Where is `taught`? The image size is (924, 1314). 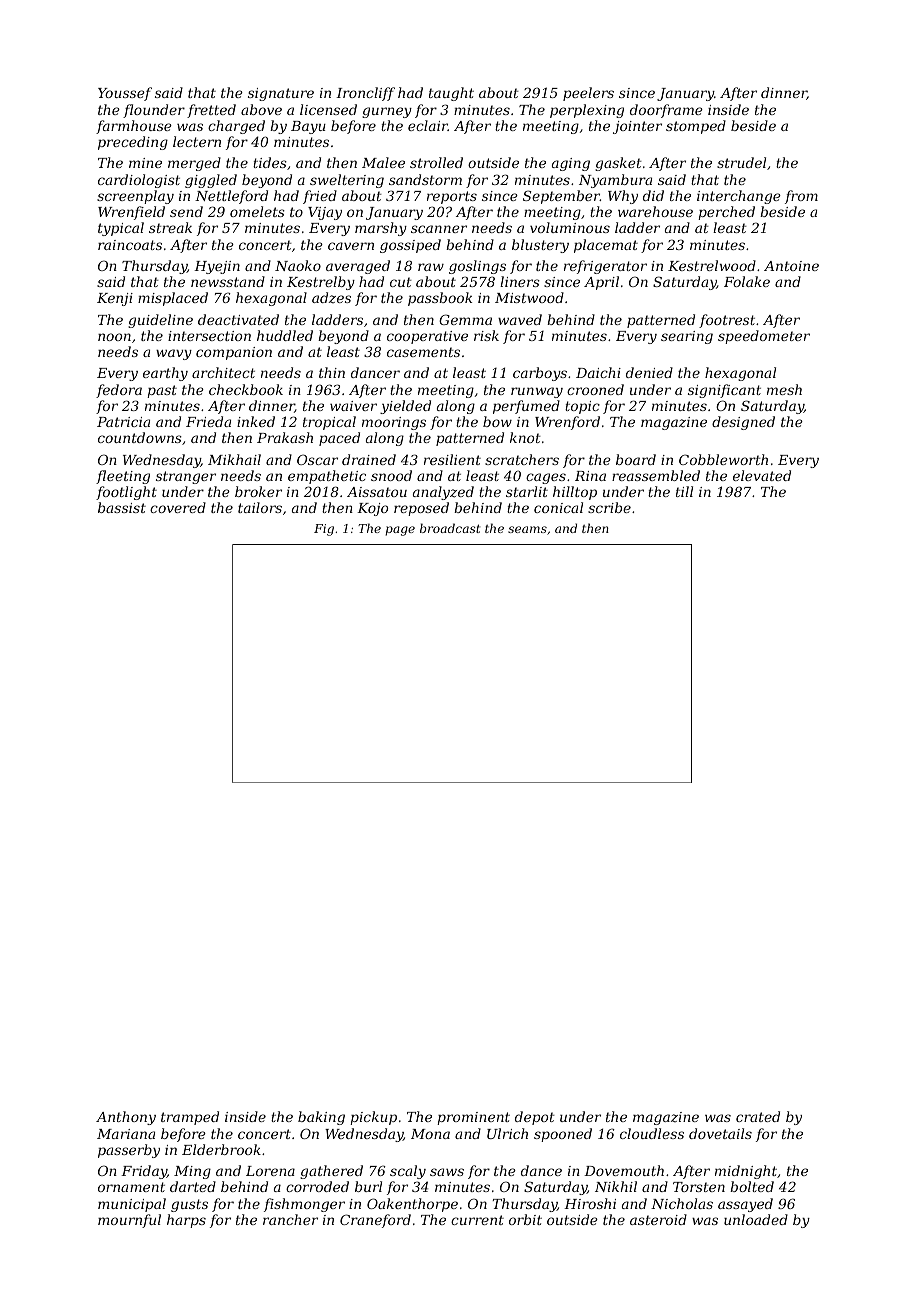
taught is located at coordinates (451, 94).
